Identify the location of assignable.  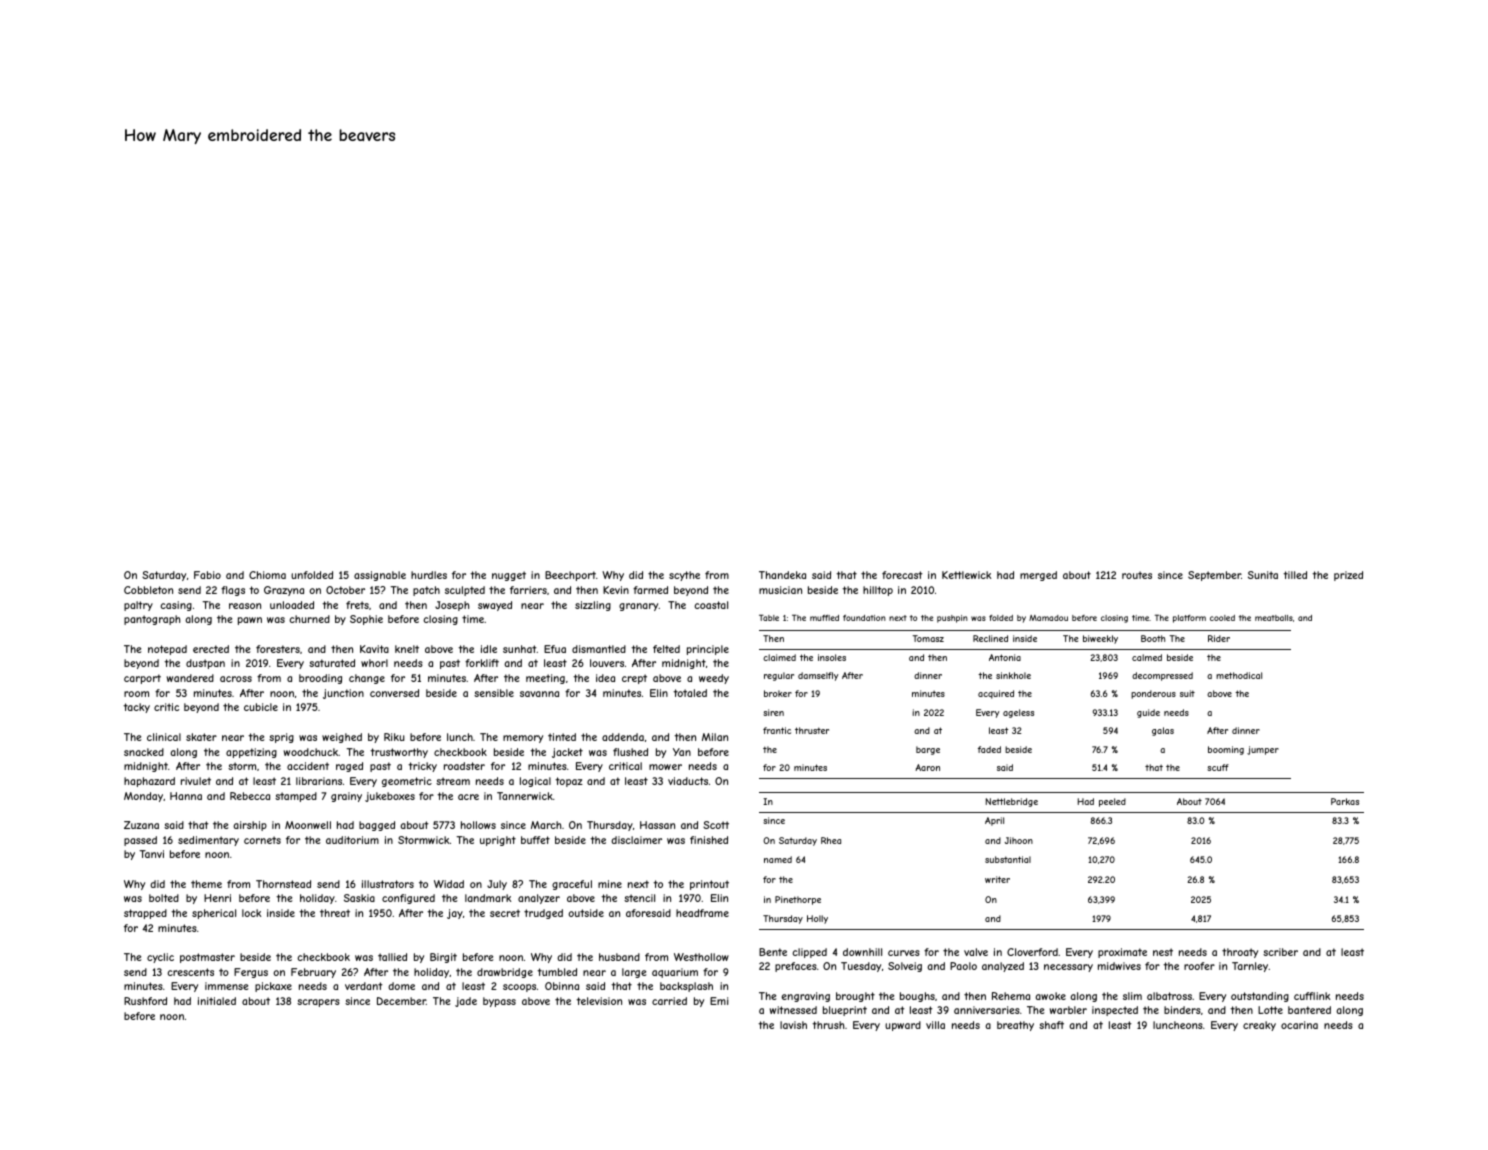
(380, 576).
